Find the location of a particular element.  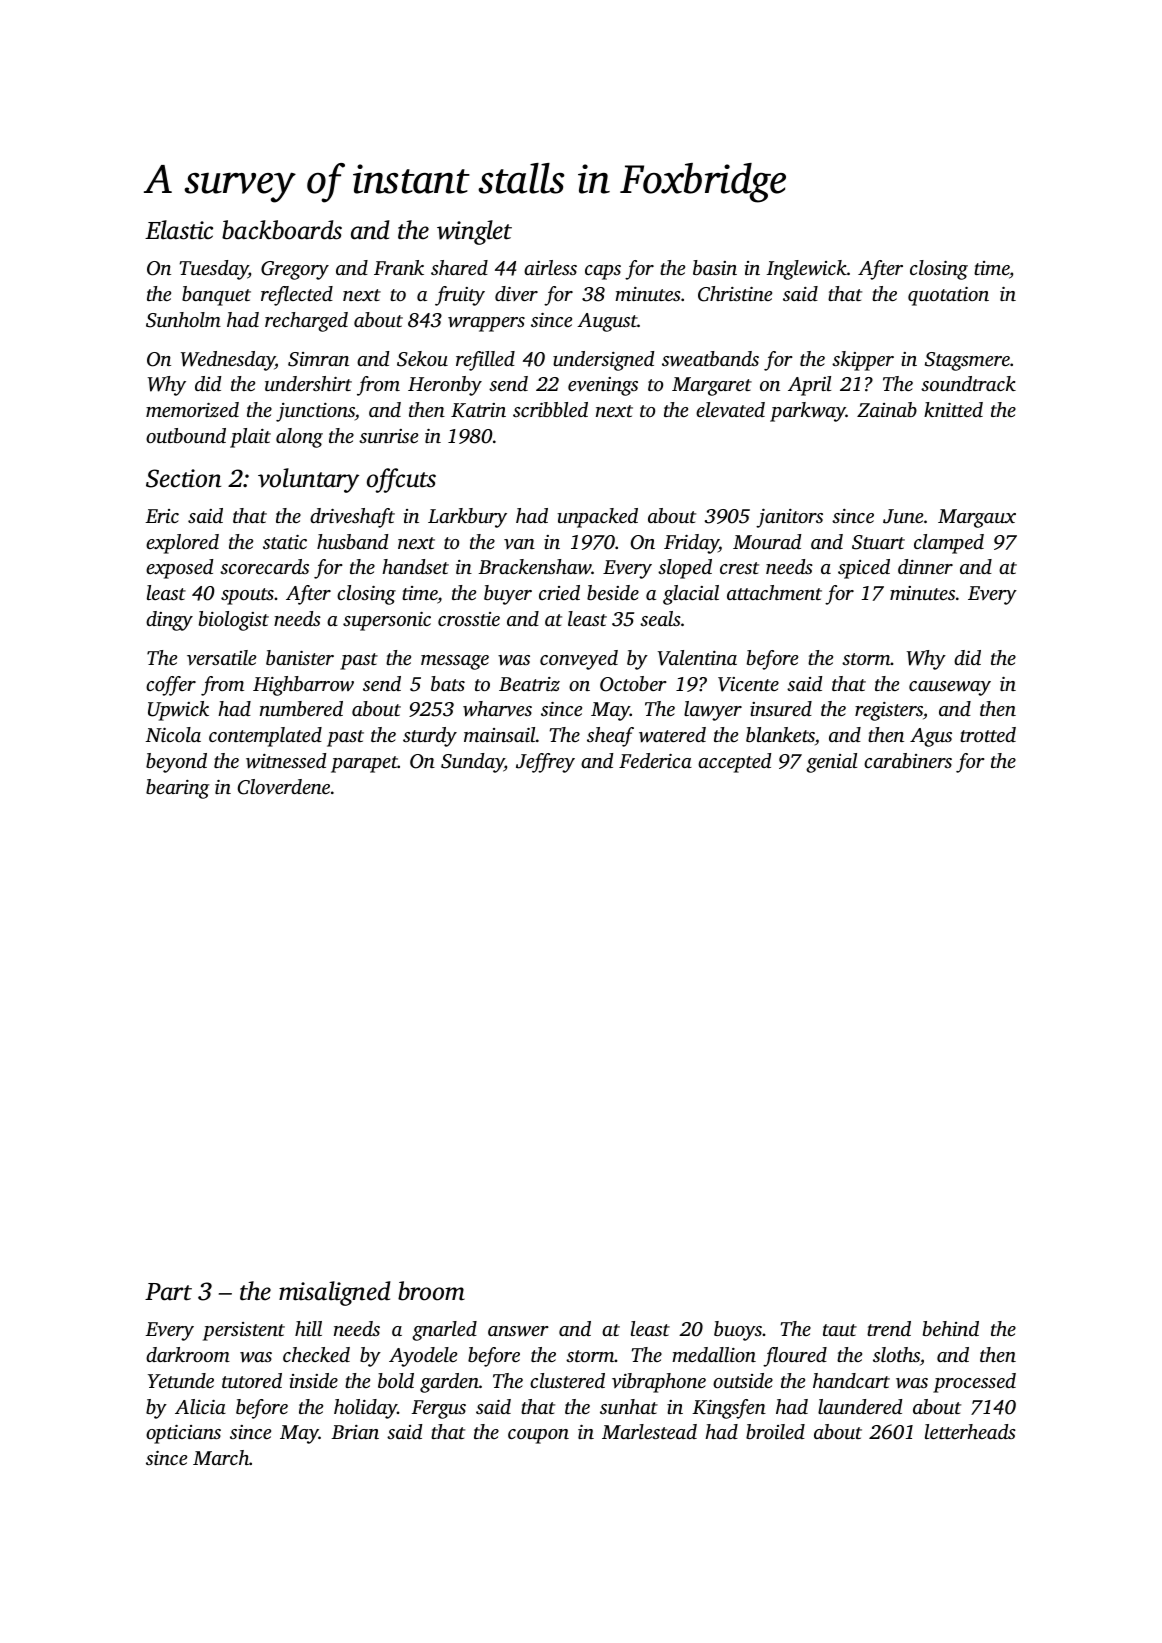

Alicia is located at coordinates (200, 1406).
